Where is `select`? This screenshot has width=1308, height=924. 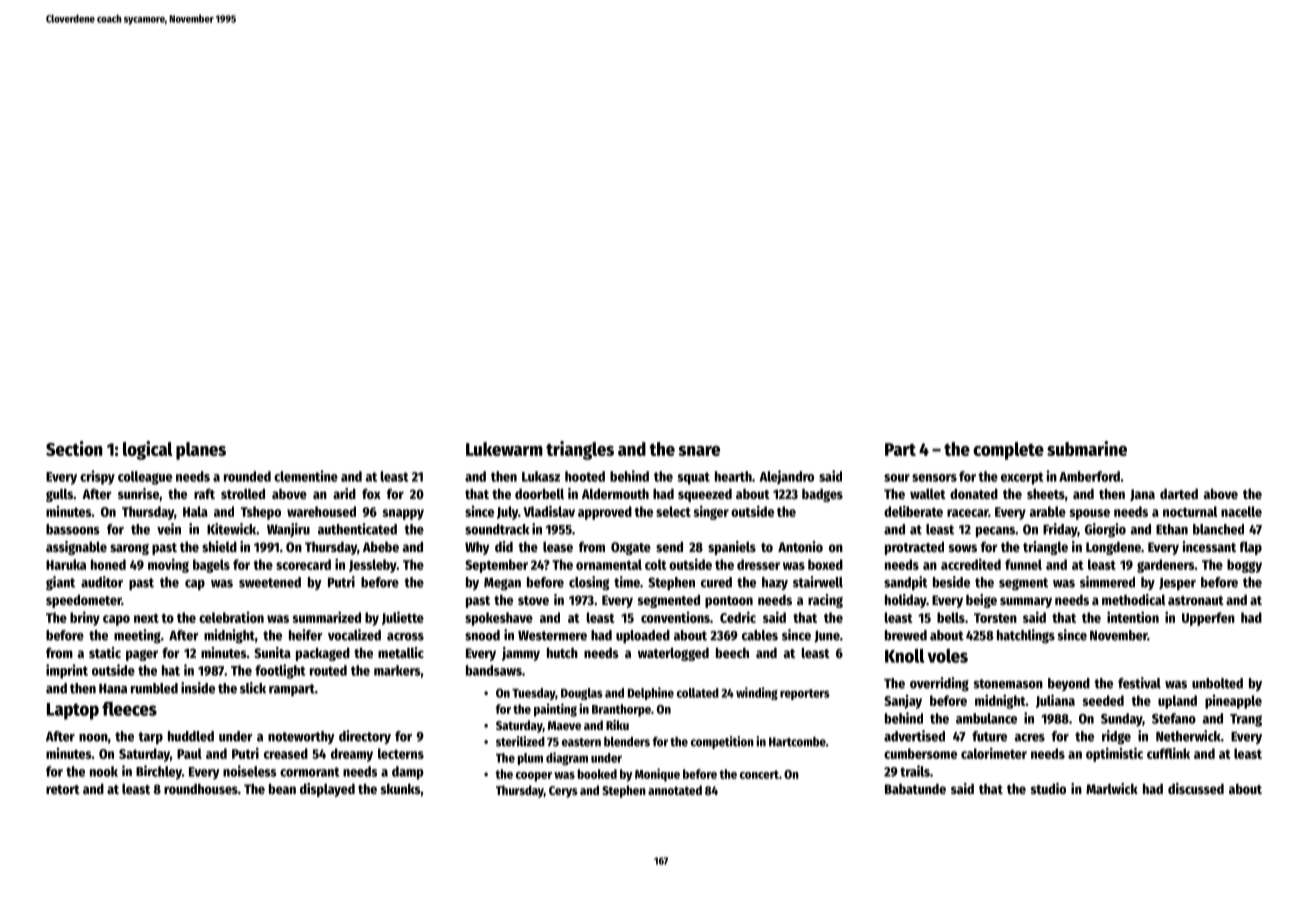 select is located at coordinates (673, 511).
